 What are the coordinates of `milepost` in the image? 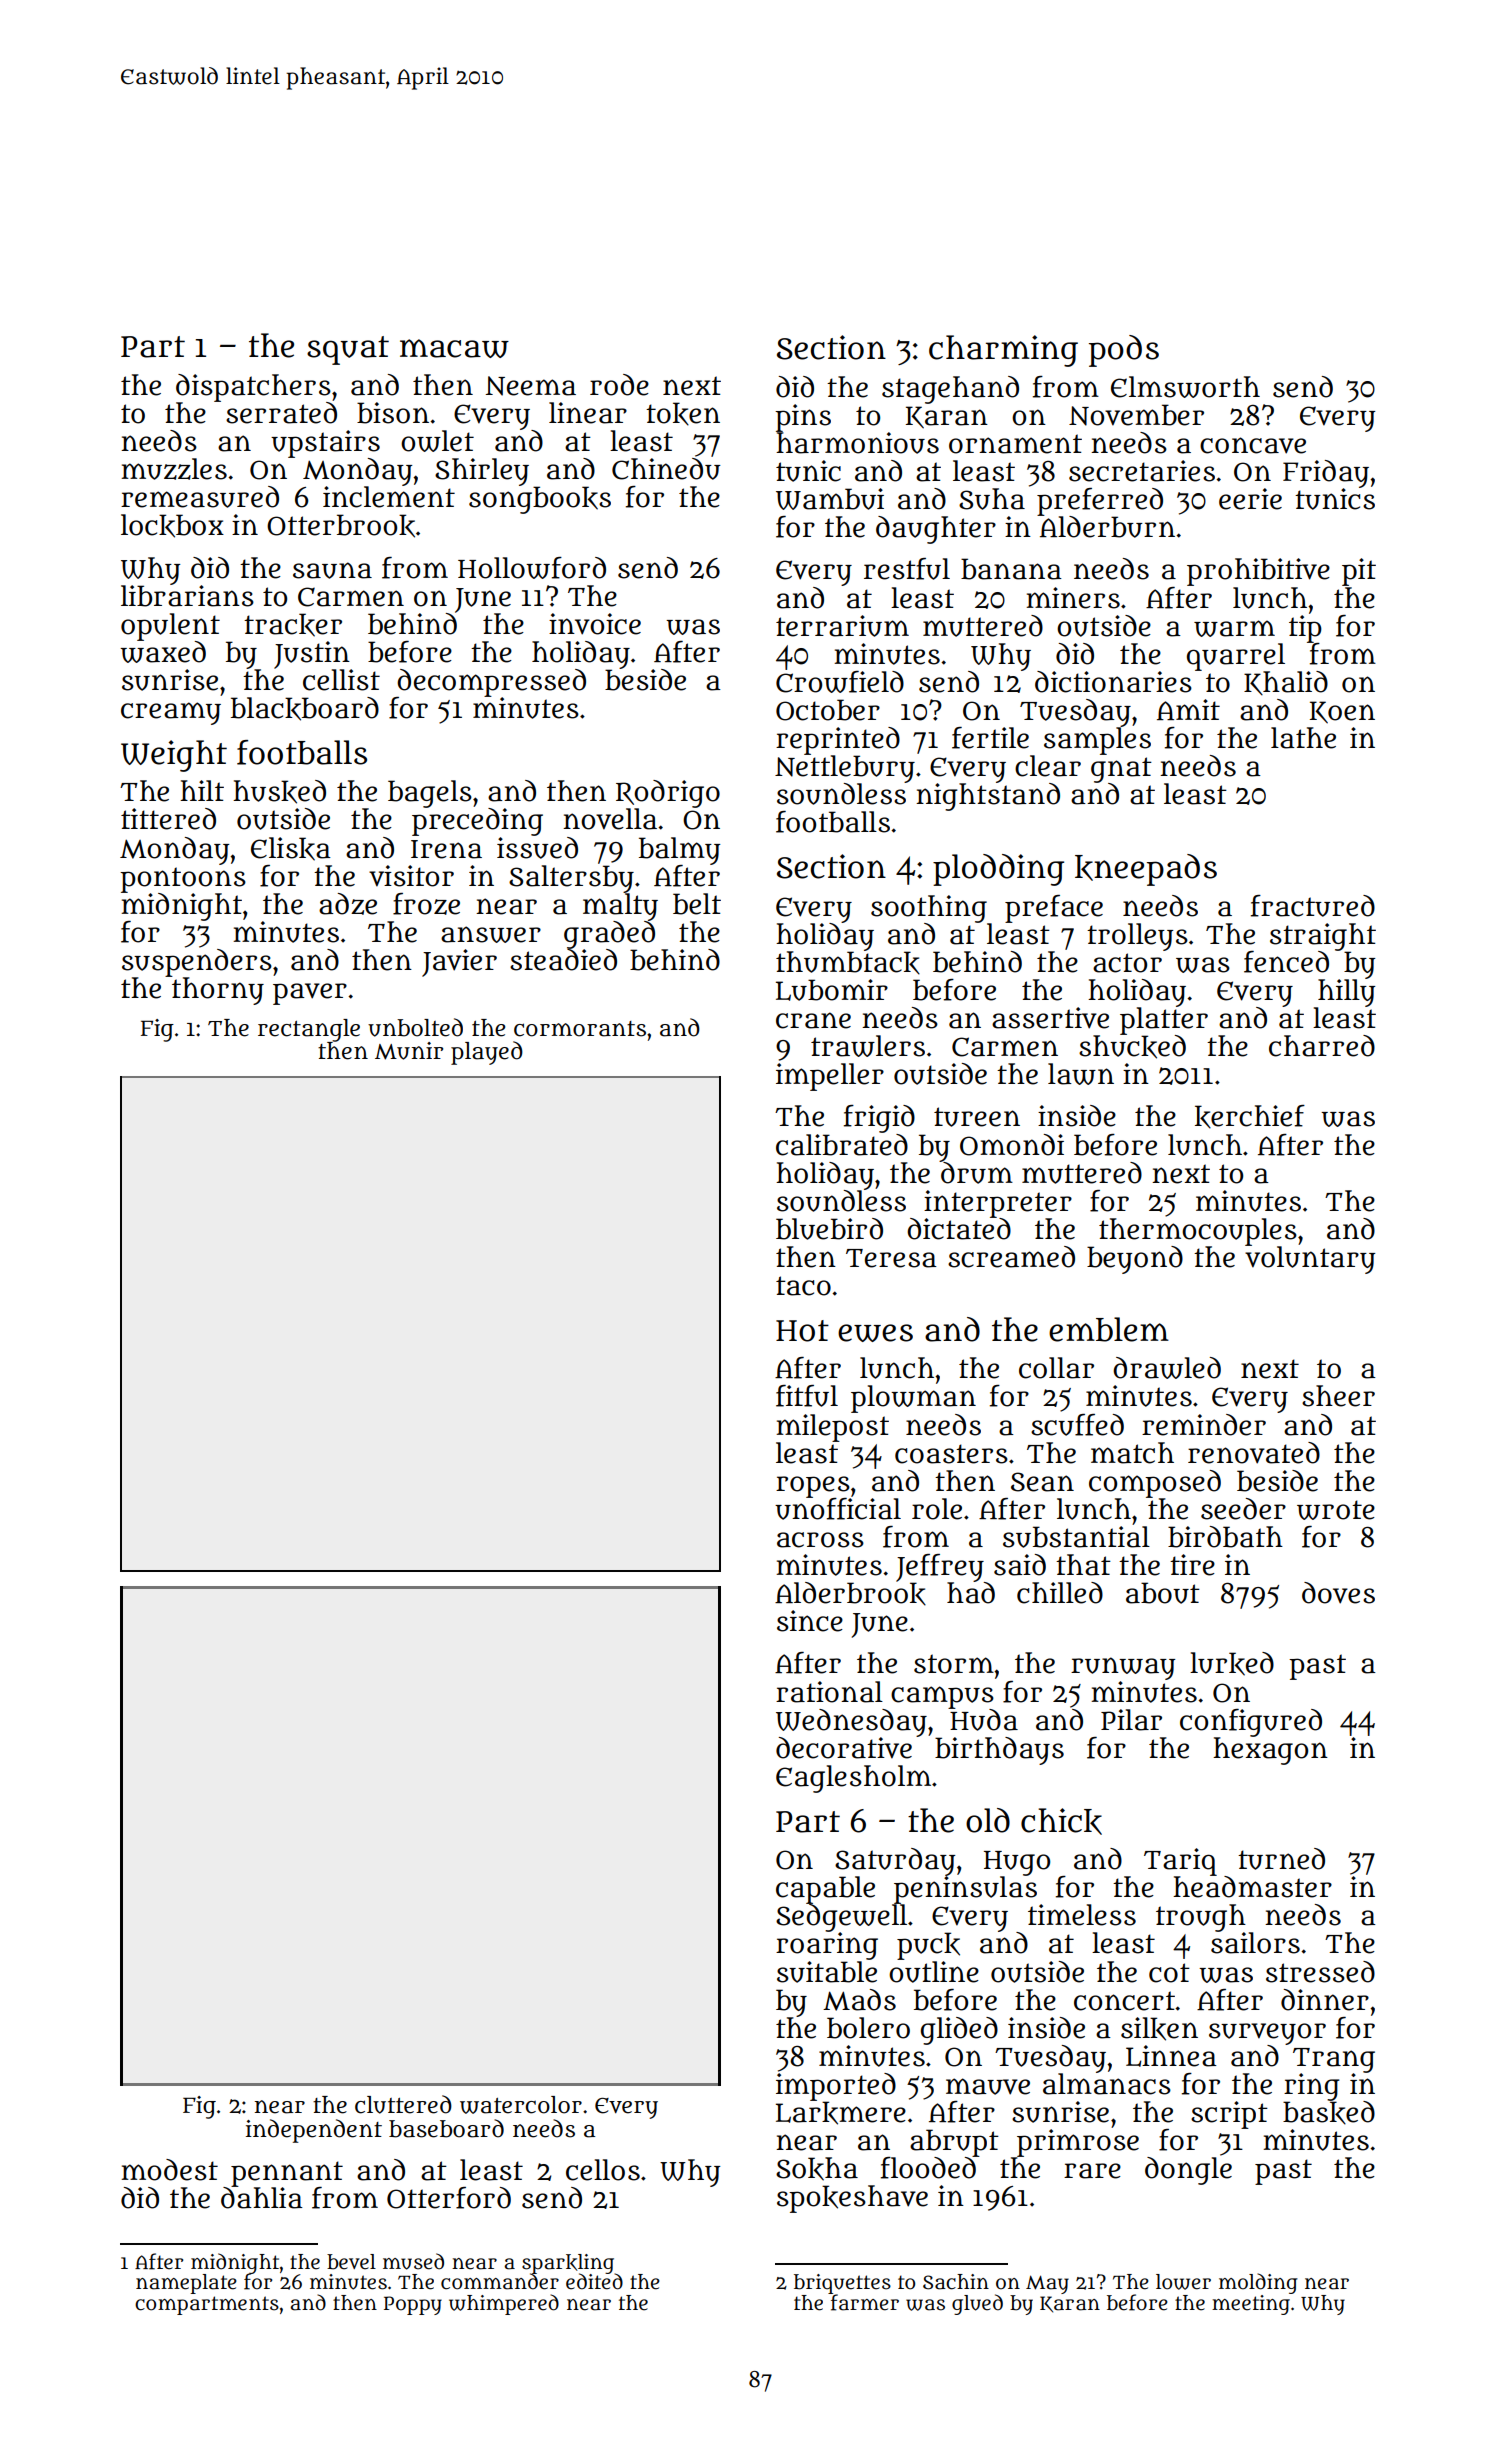 It's located at (832, 1428).
